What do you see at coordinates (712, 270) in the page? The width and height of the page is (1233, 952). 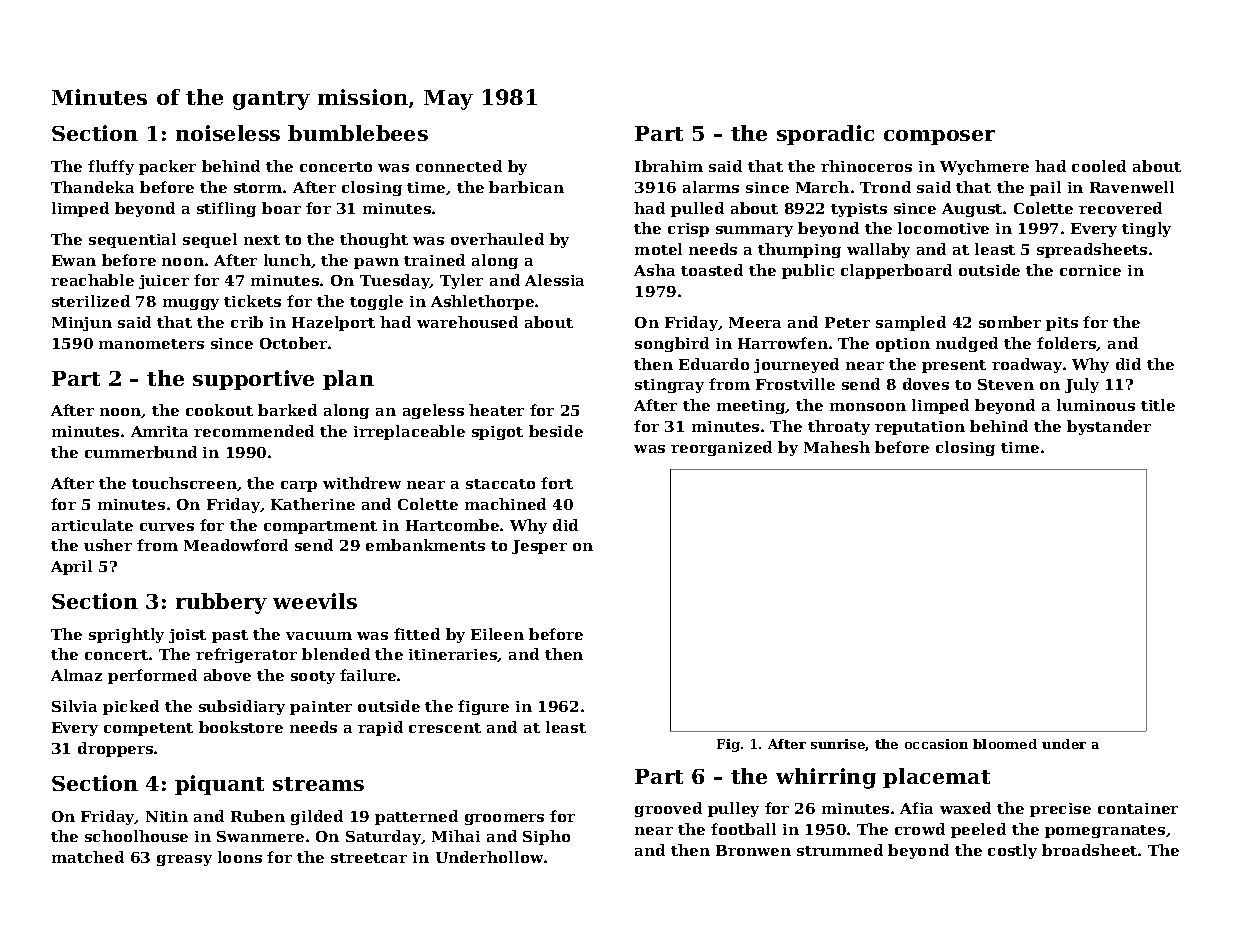 I see `toasted` at bounding box center [712, 270].
